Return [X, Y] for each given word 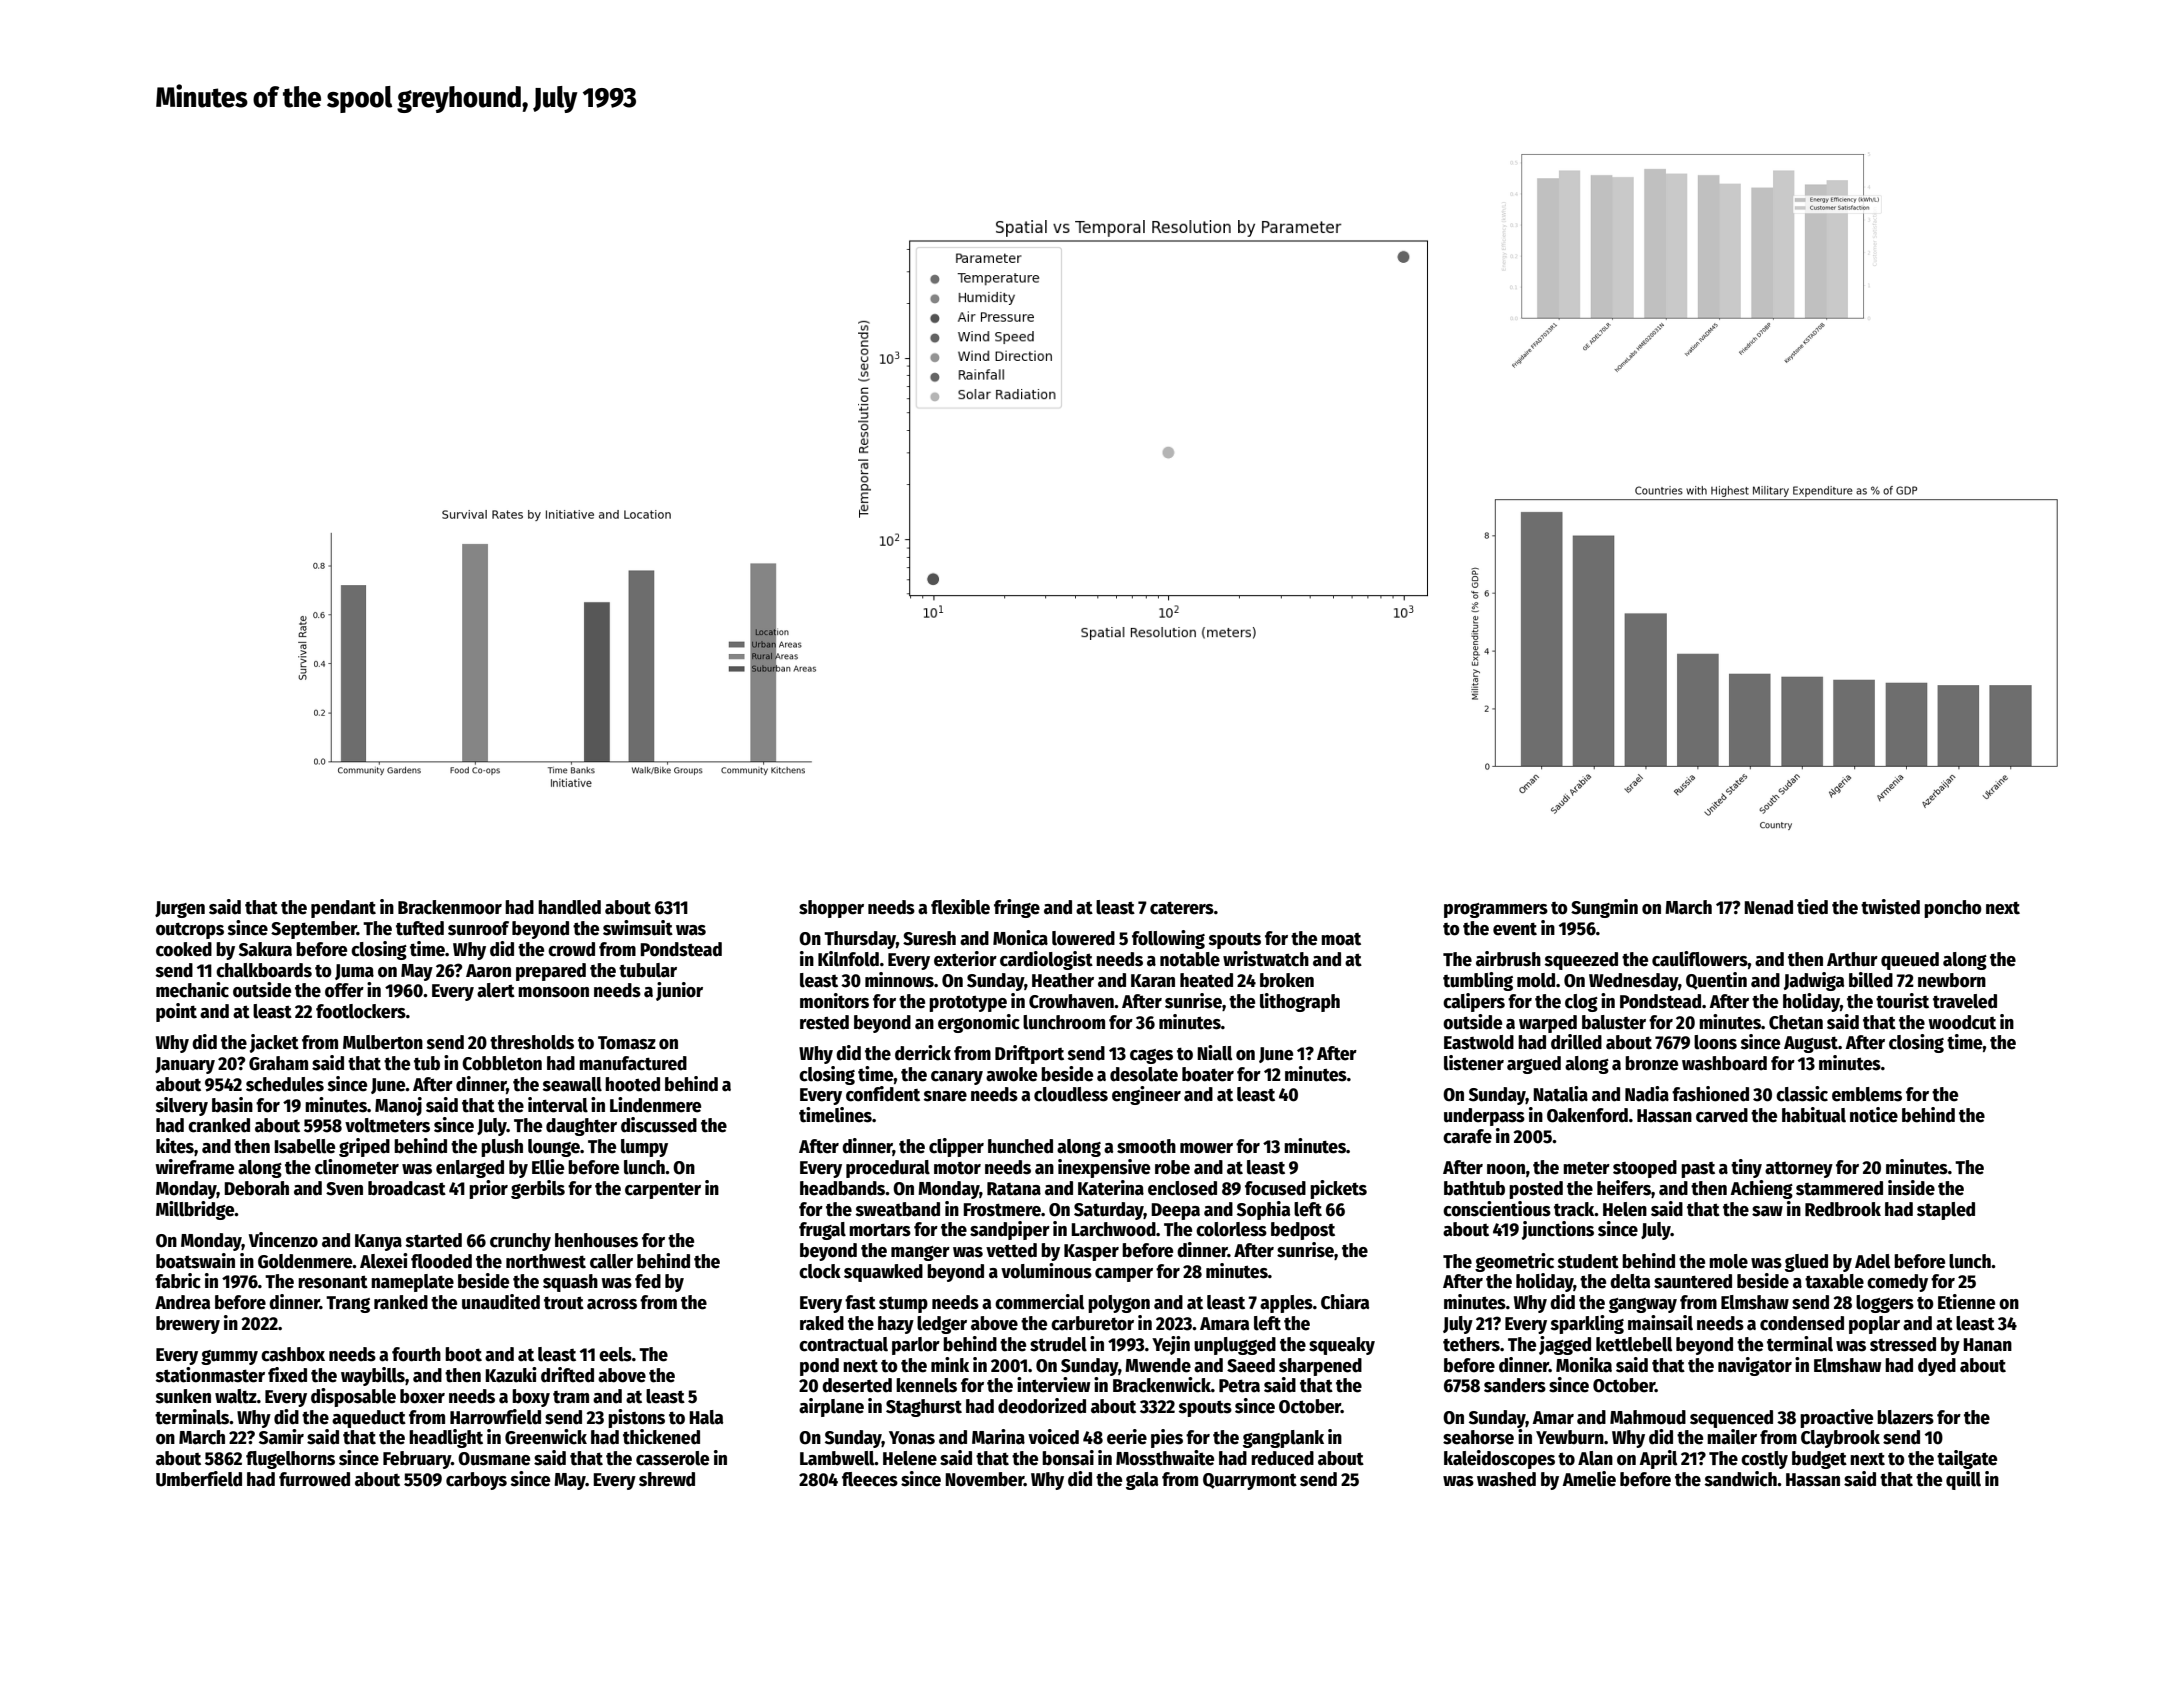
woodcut [1962, 1022]
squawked [883, 1273]
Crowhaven [1071, 1001]
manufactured [633, 1063]
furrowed [314, 1479]
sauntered [1693, 1281]
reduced [1282, 1458]
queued [1910, 961]
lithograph [1300, 1002]
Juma [354, 972]
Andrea [182, 1302]
